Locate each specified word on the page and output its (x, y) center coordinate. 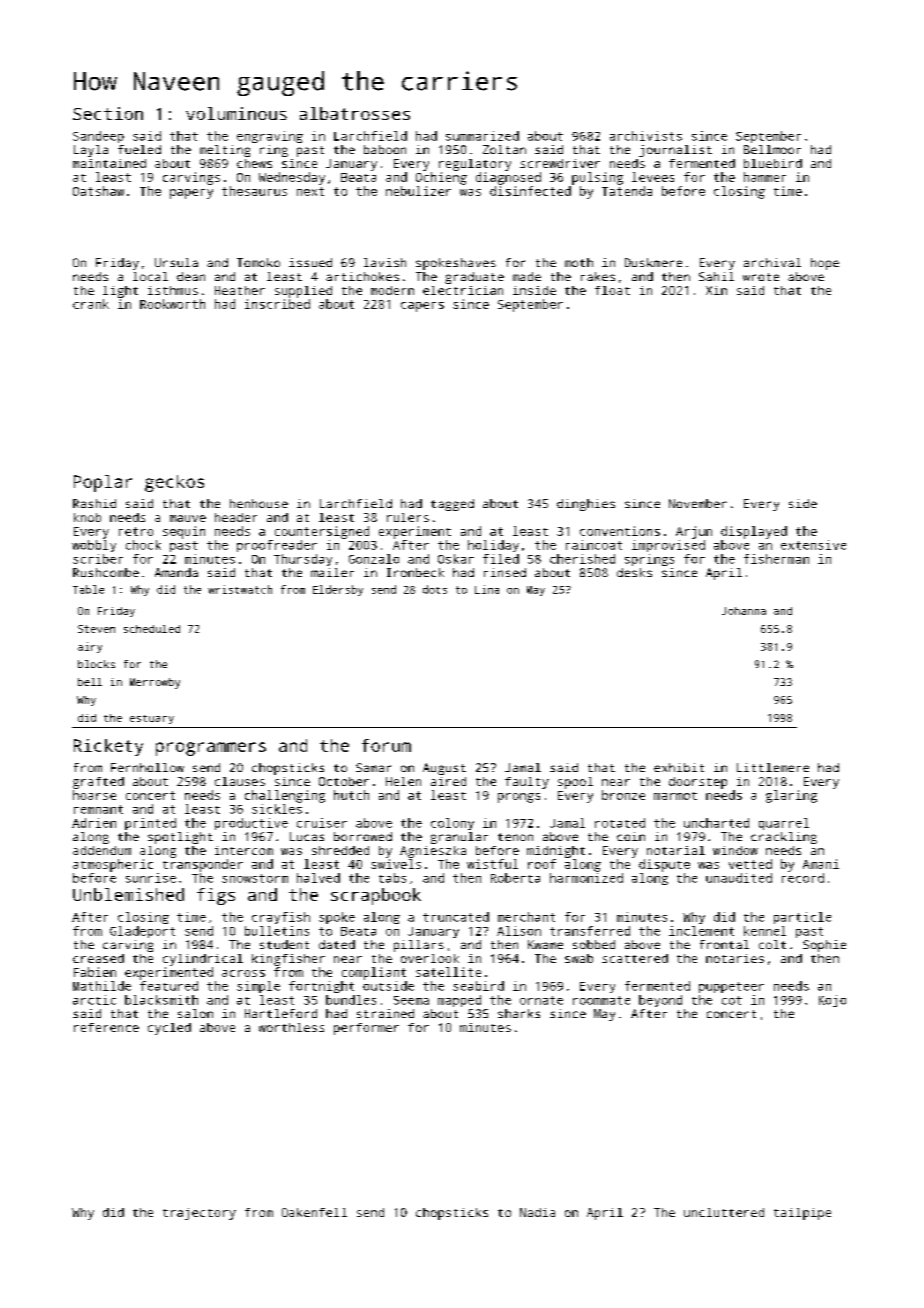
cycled (169, 1029)
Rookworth (172, 304)
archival (772, 262)
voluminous (236, 113)
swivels (396, 864)
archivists (646, 136)
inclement (701, 931)
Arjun (694, 532)
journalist (675, 151)
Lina (487, 589)
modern (392, 290)
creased (98, 958)
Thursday (303, 560)
